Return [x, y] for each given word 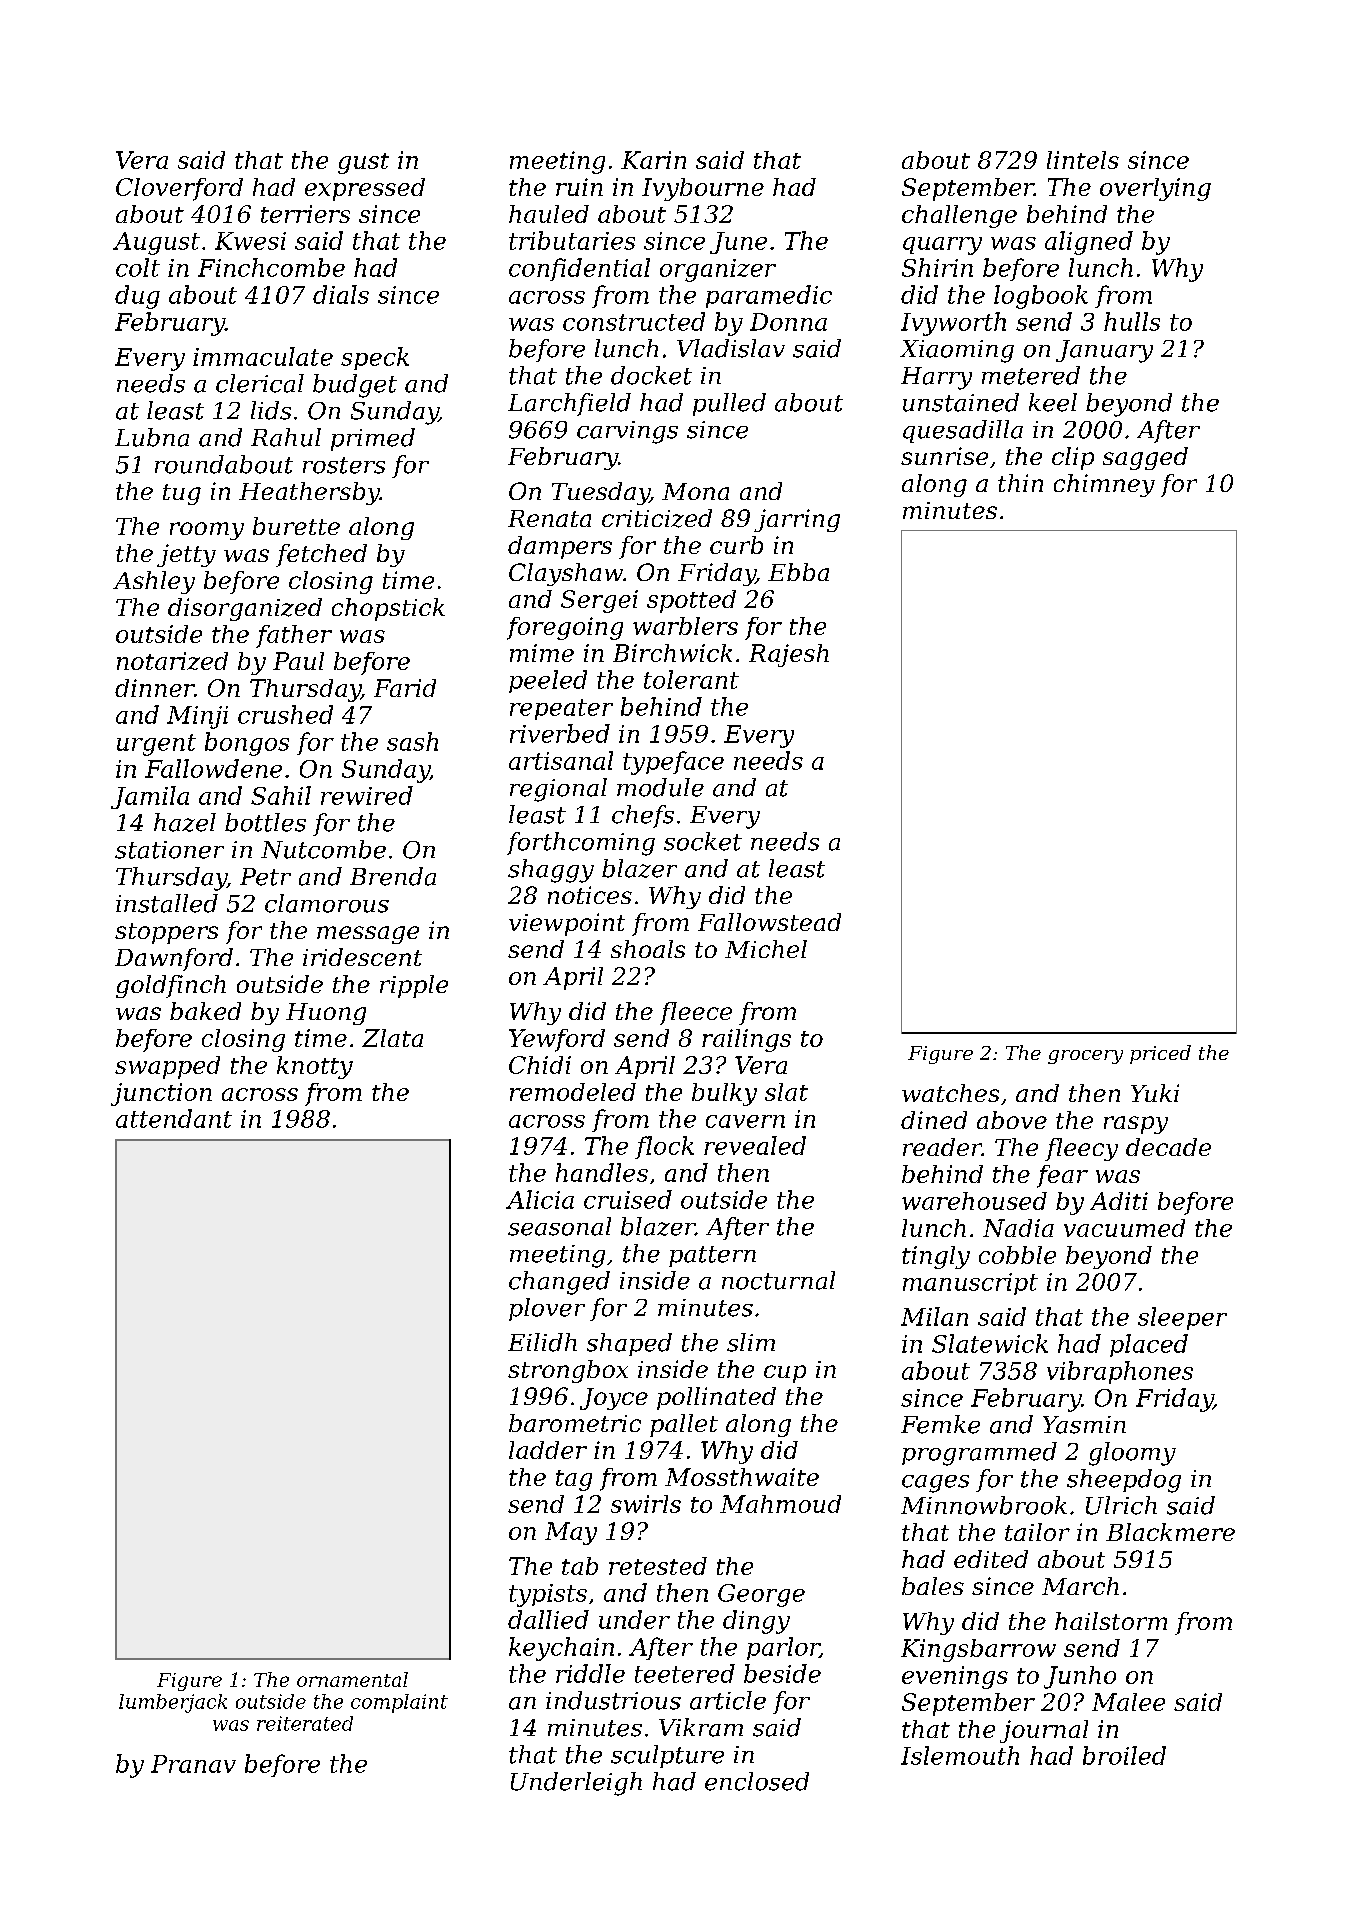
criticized [657, 518]
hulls [1132, 321]
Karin [653, 160]
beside [782, 1673]
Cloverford [179, 189]
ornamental [352, 1679]
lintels [1083, 160]
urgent [156, 745]
